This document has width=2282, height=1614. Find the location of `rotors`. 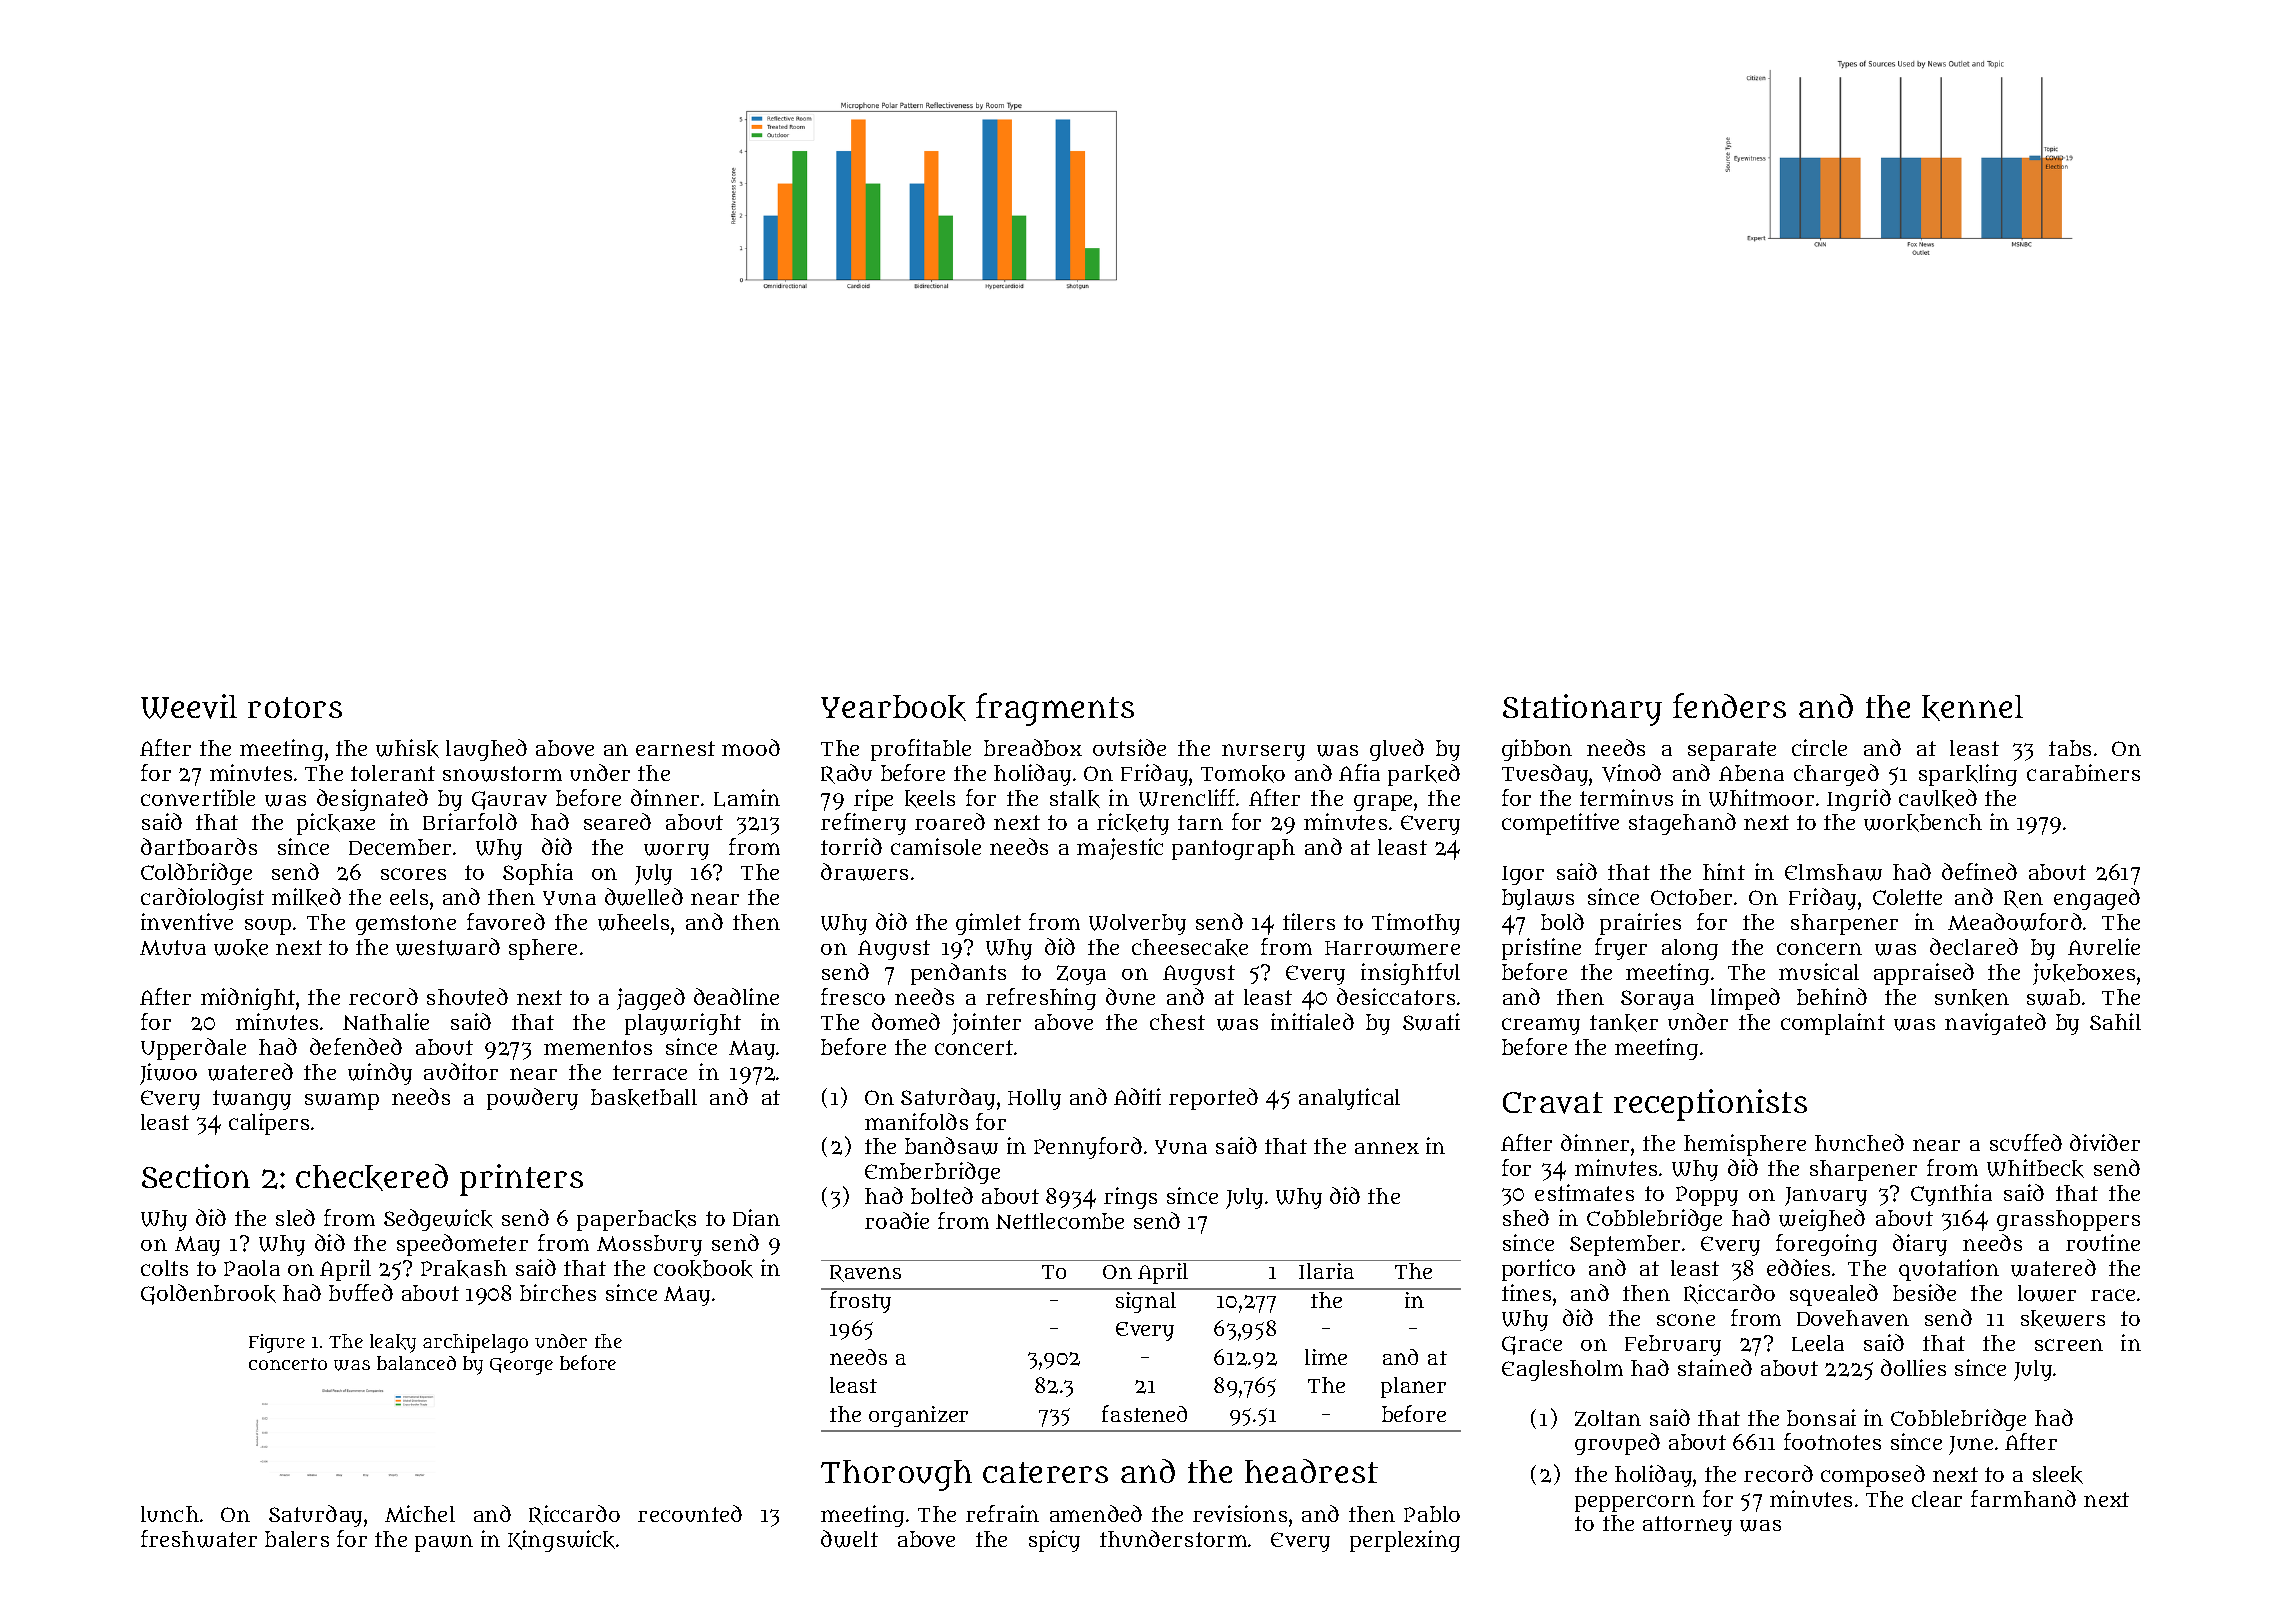

rotors is located at coordinates (295, 707).
